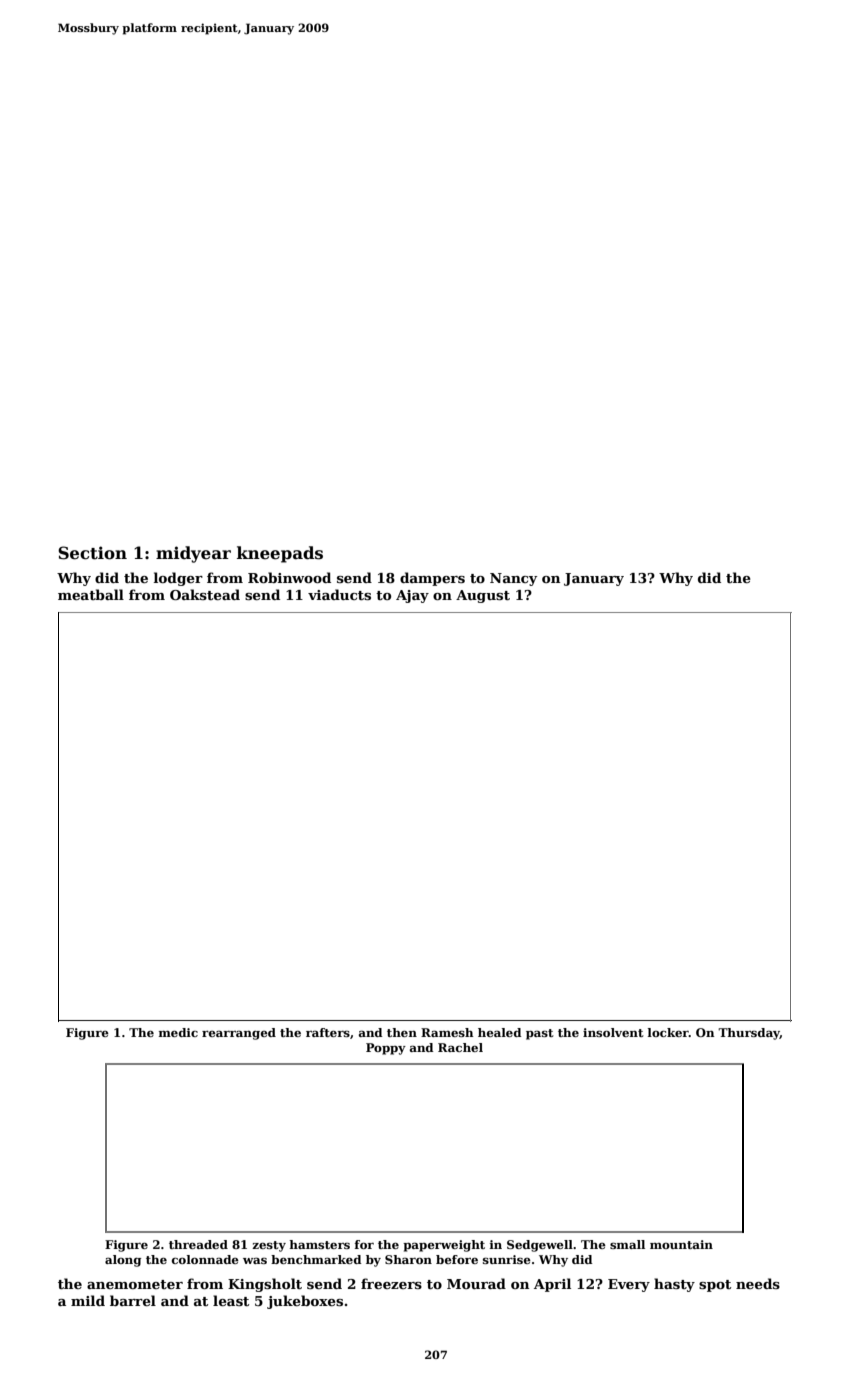  What do you see at coordinates (231, 1300) in the image?
I see `least` at bounding box center [231, 1300].
